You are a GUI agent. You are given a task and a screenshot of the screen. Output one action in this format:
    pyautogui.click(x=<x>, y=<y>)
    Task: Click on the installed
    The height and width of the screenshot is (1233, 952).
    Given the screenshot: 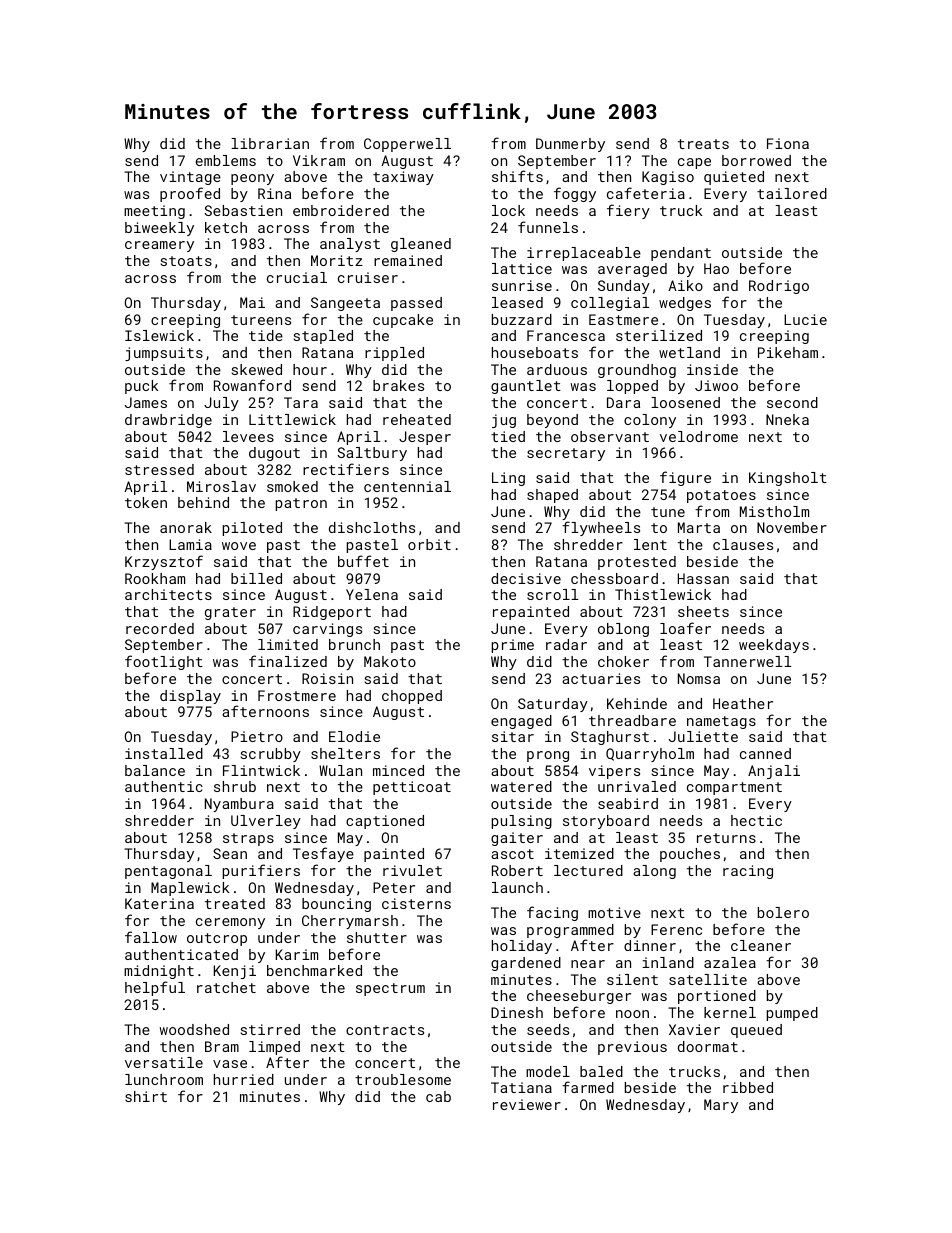 What is the action you would take?
    pyautogui.click(x=164, y=753)
